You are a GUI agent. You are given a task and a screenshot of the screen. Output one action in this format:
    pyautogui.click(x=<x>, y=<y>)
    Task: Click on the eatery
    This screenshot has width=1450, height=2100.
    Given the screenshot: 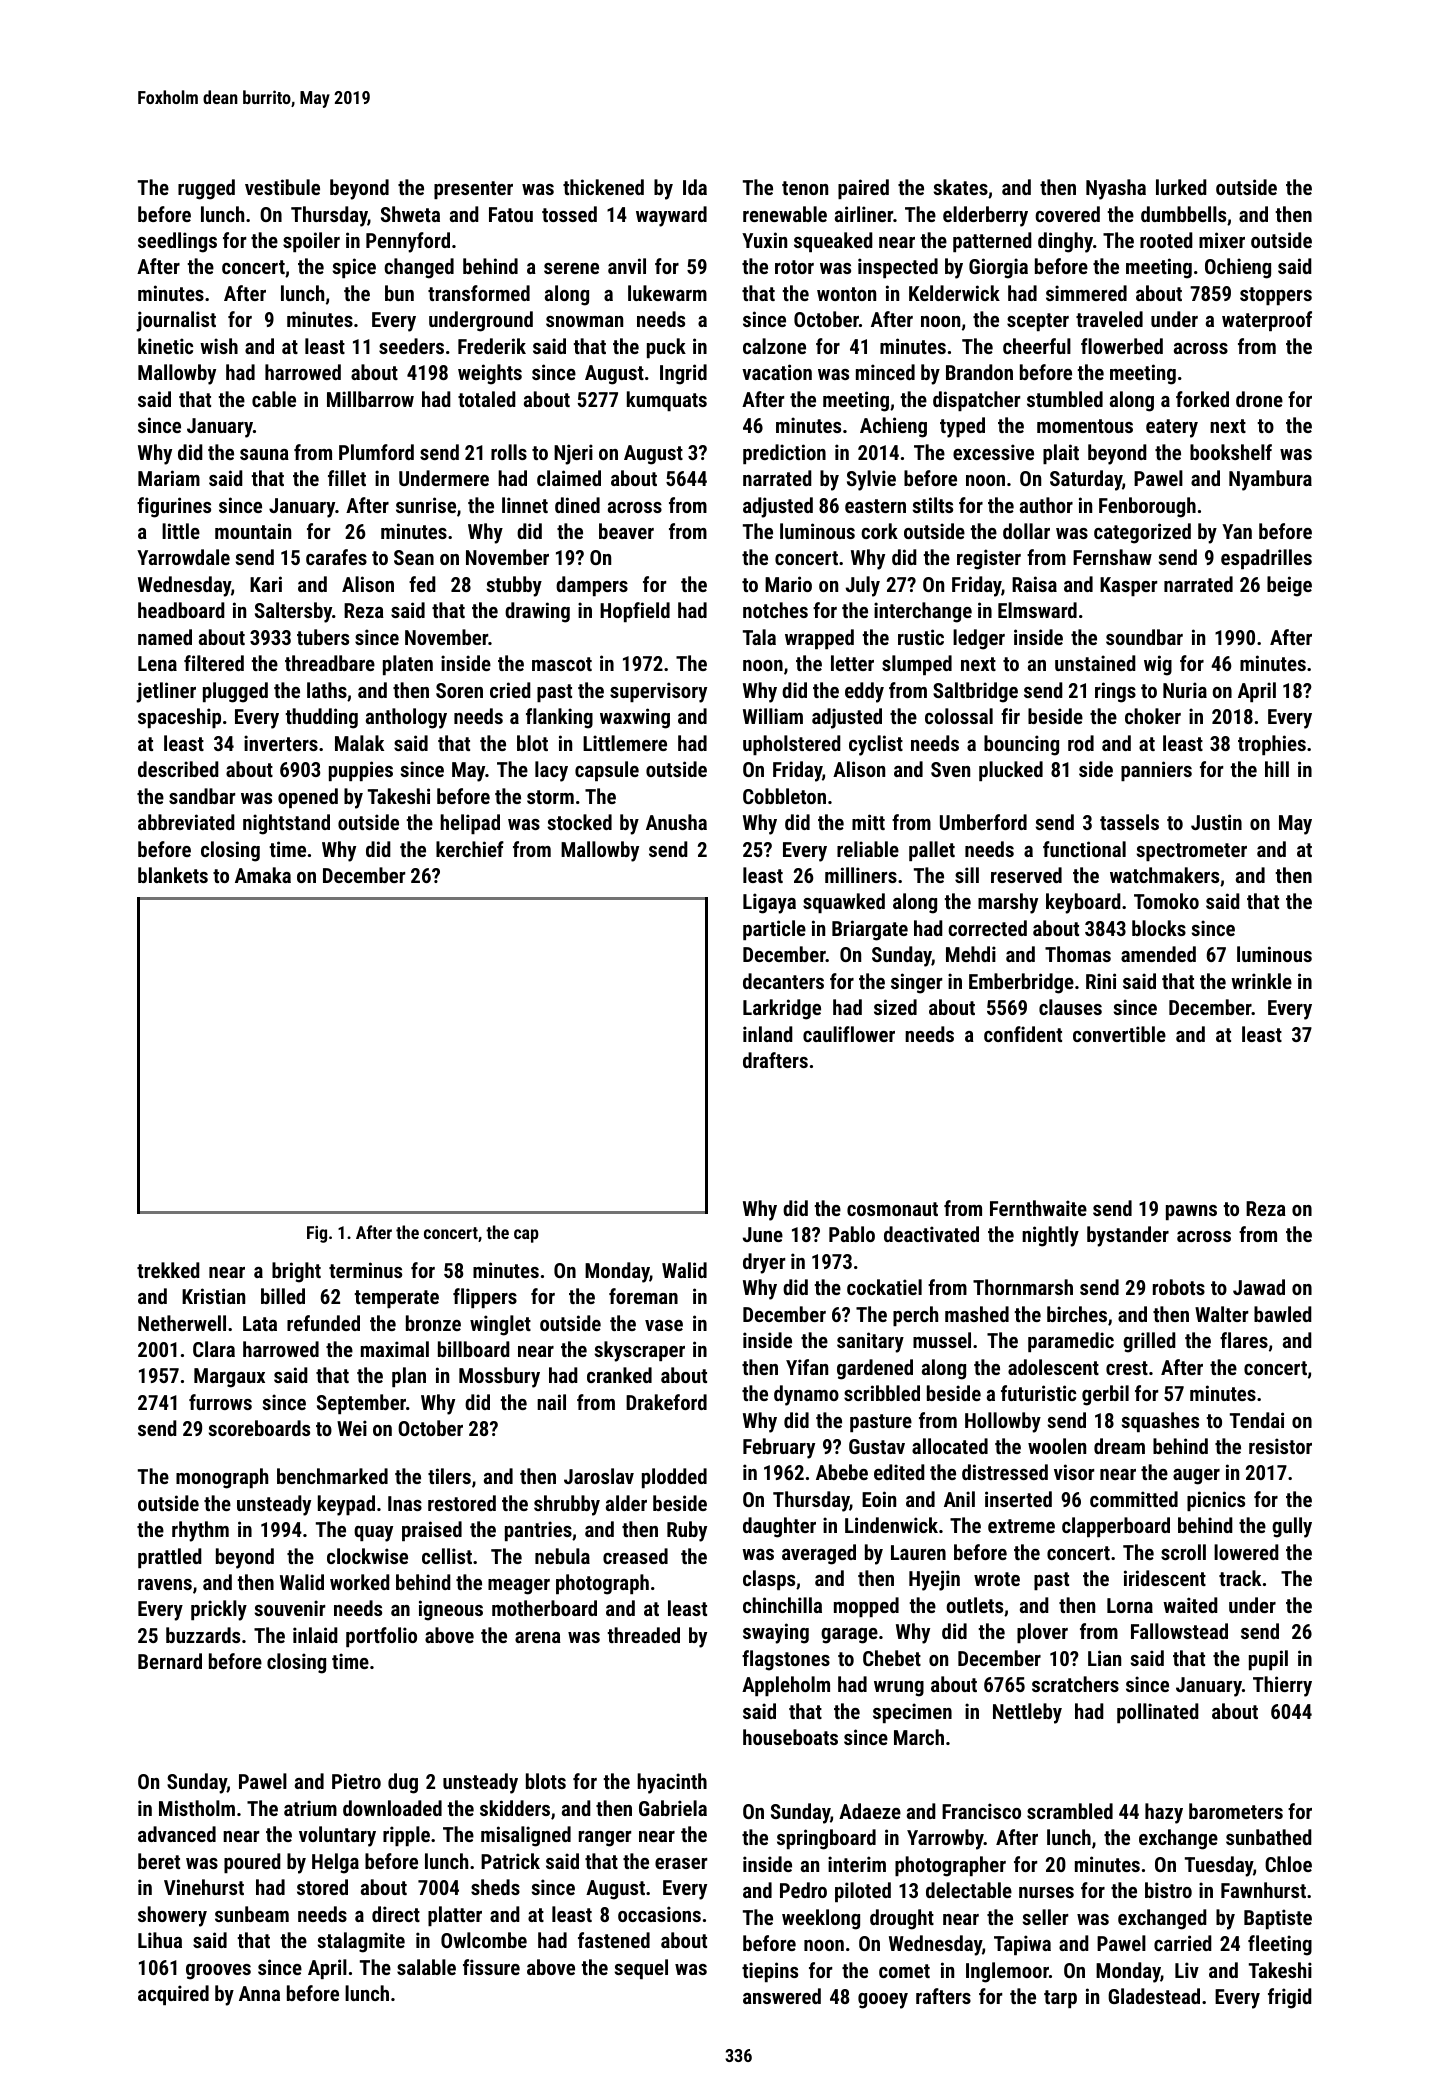 What is the action you would take?
    pyautogui.click(x=1172, y=428)
